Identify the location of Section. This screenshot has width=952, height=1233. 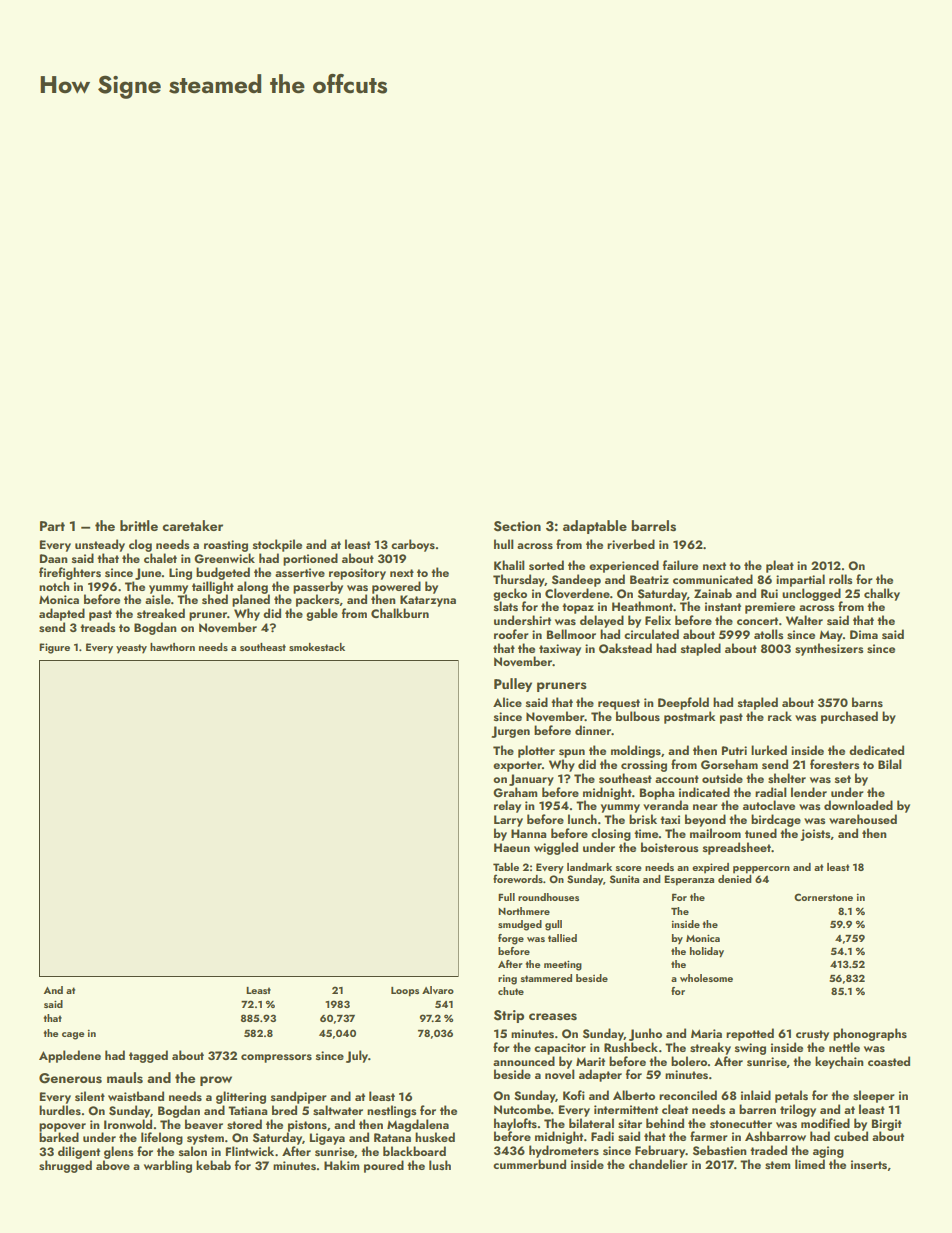
(517, 526).
